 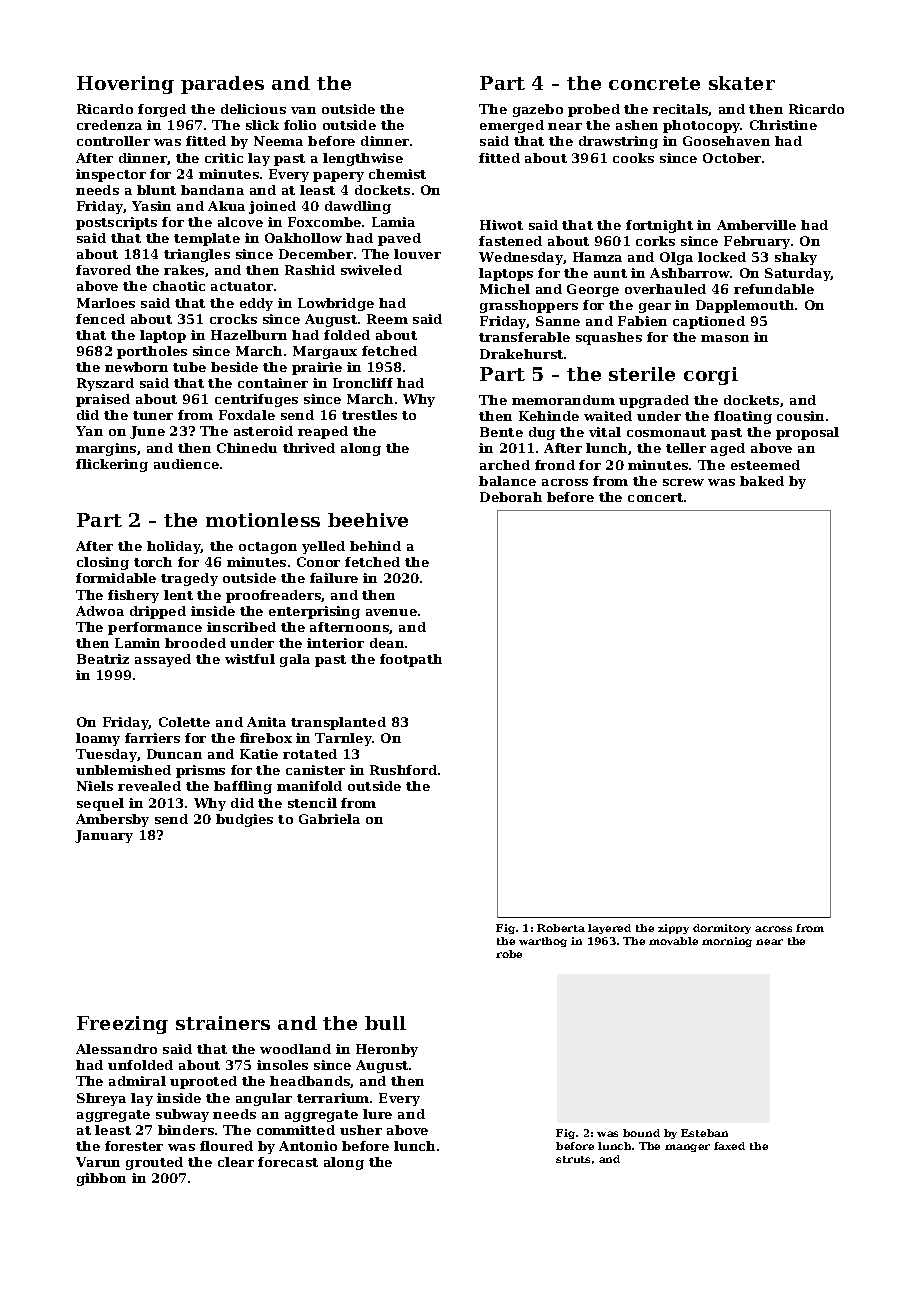 What do you see at coordinates (116, 223) in the screenshot?
I see `postscripts` at bounding box center [116, 223].
